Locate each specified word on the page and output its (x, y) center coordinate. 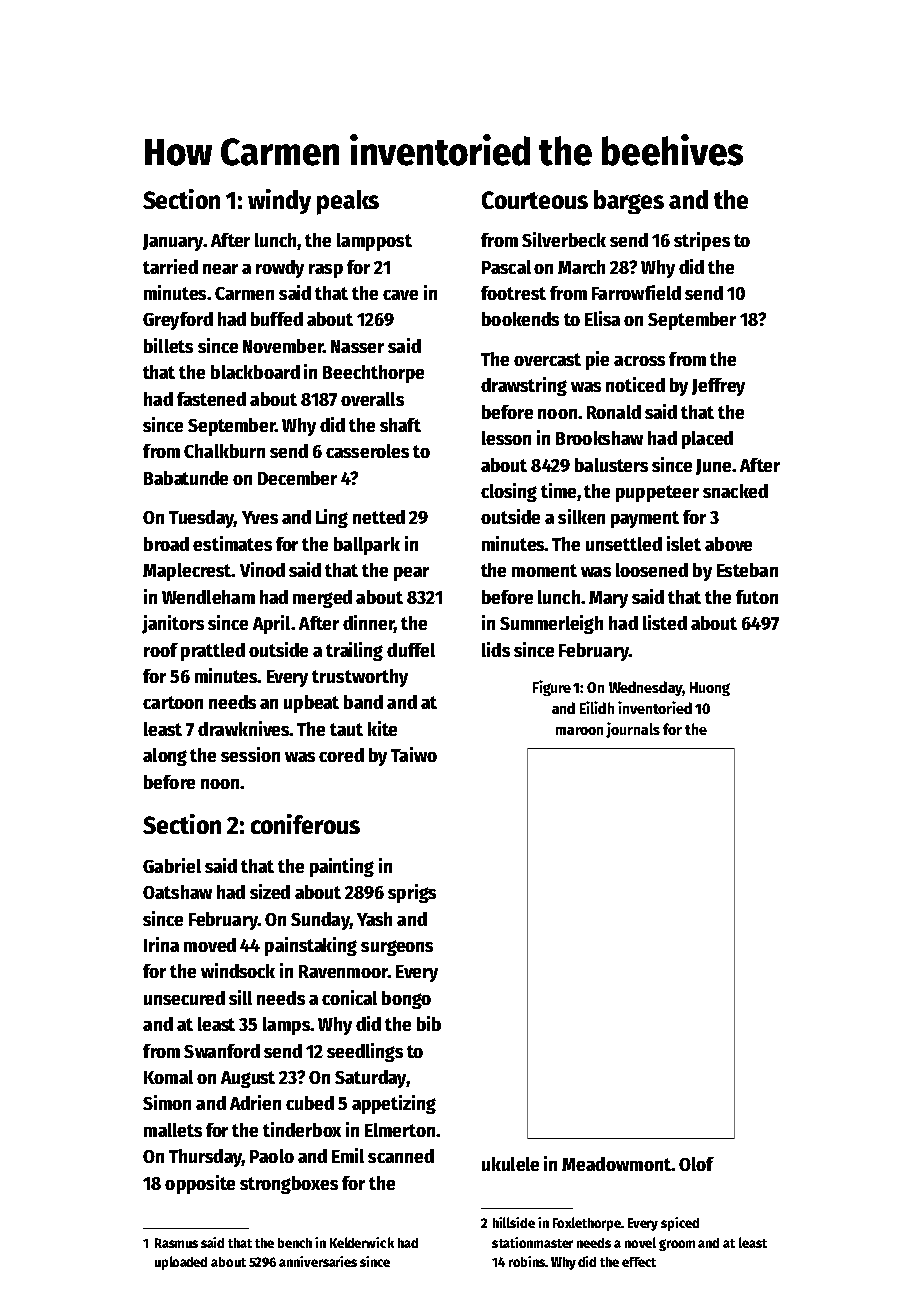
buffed (277, 319)
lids (496, 649)
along (165, 757)
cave (400, 295)
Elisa (602, 318)
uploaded (181, 1263)
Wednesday (645, 688)
